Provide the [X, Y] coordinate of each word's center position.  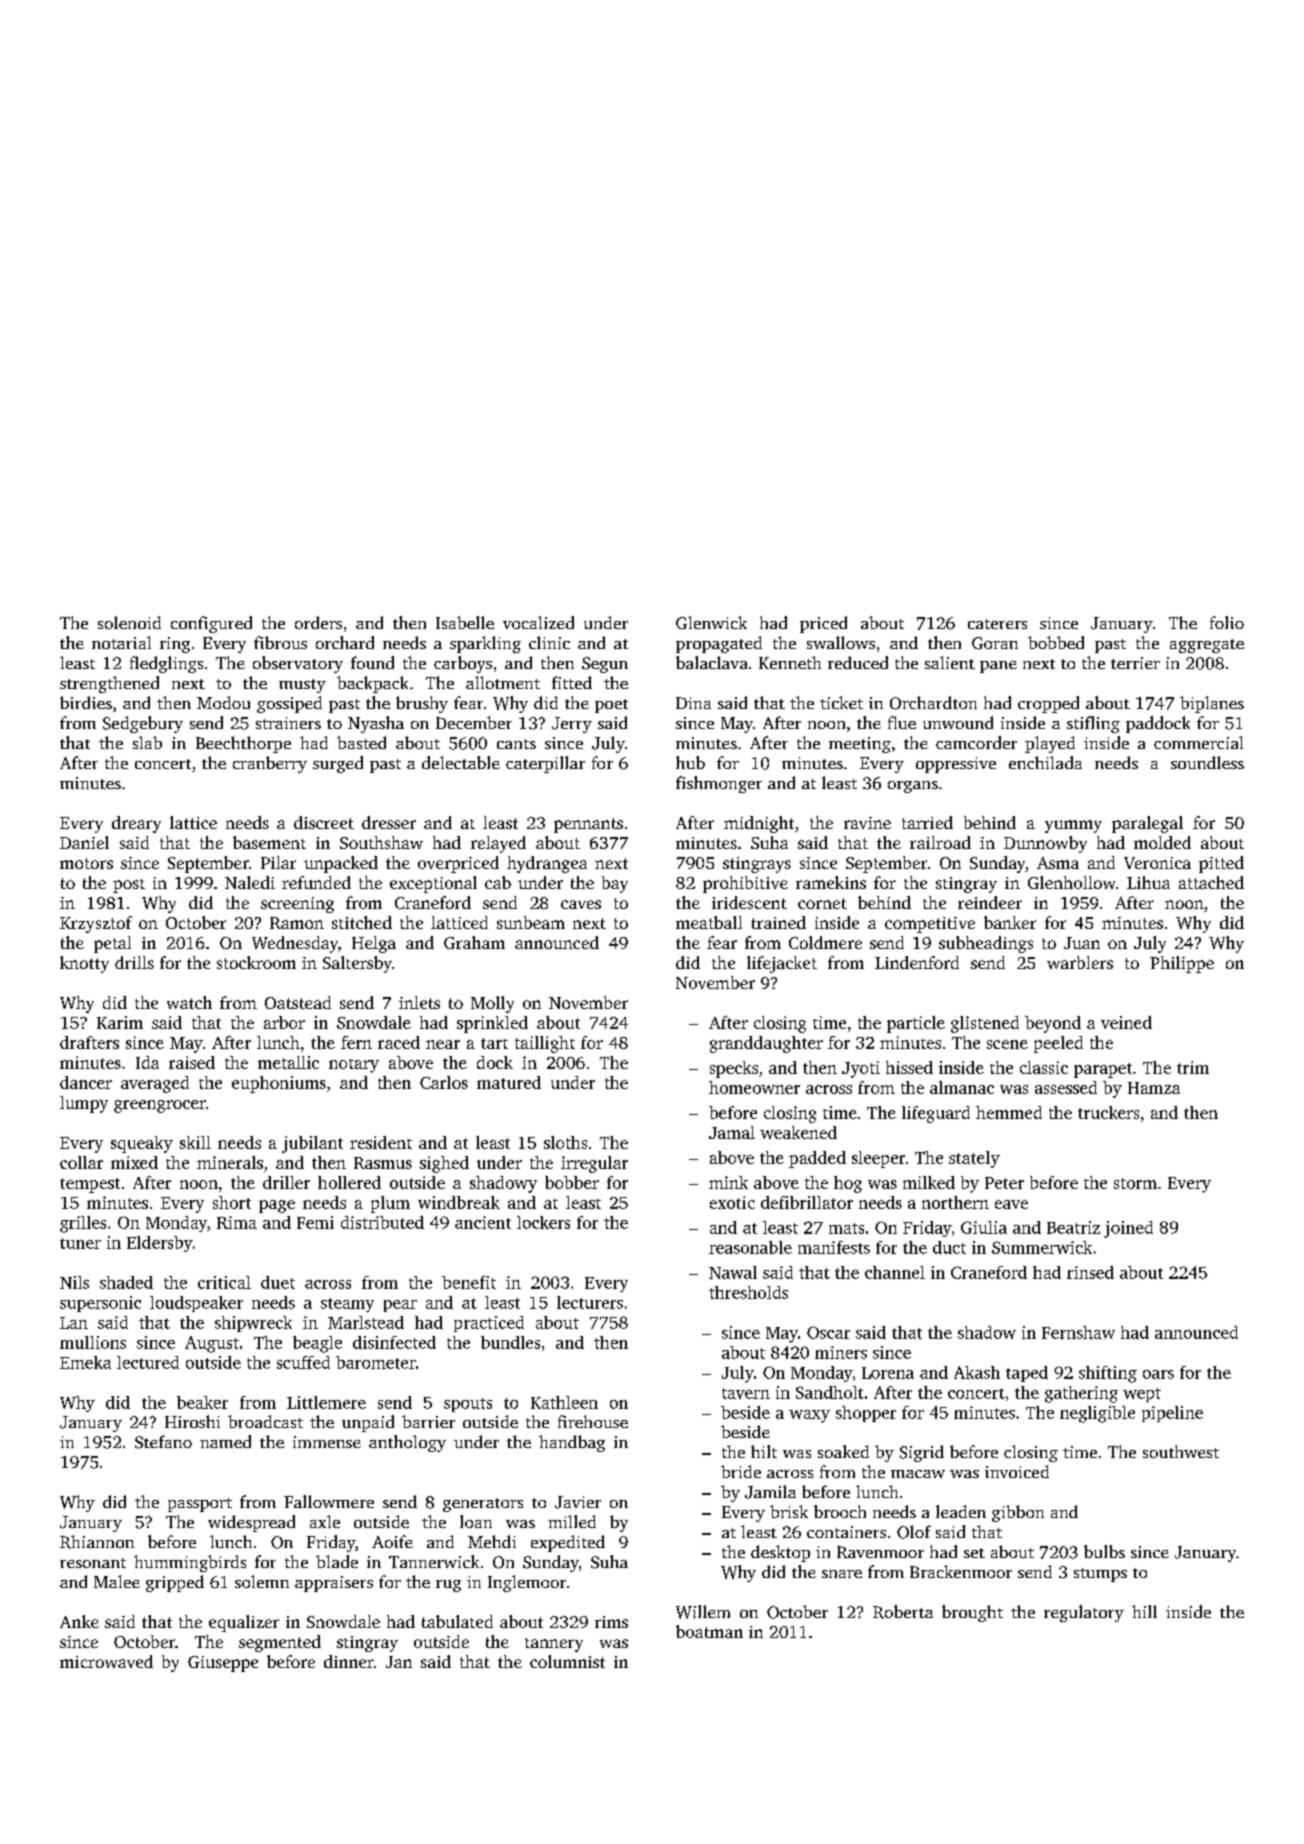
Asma [1058, 863]
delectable [461, 762]
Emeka [85, 1362]
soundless [1207, 762]
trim [1193, 1067]
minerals [230, 1162]
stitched [362, 922]
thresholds [748, 1292]
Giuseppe [223, 1664]
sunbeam [531, 922]
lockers [543, 1222]
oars [1158, 1374]
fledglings [166, 664]
